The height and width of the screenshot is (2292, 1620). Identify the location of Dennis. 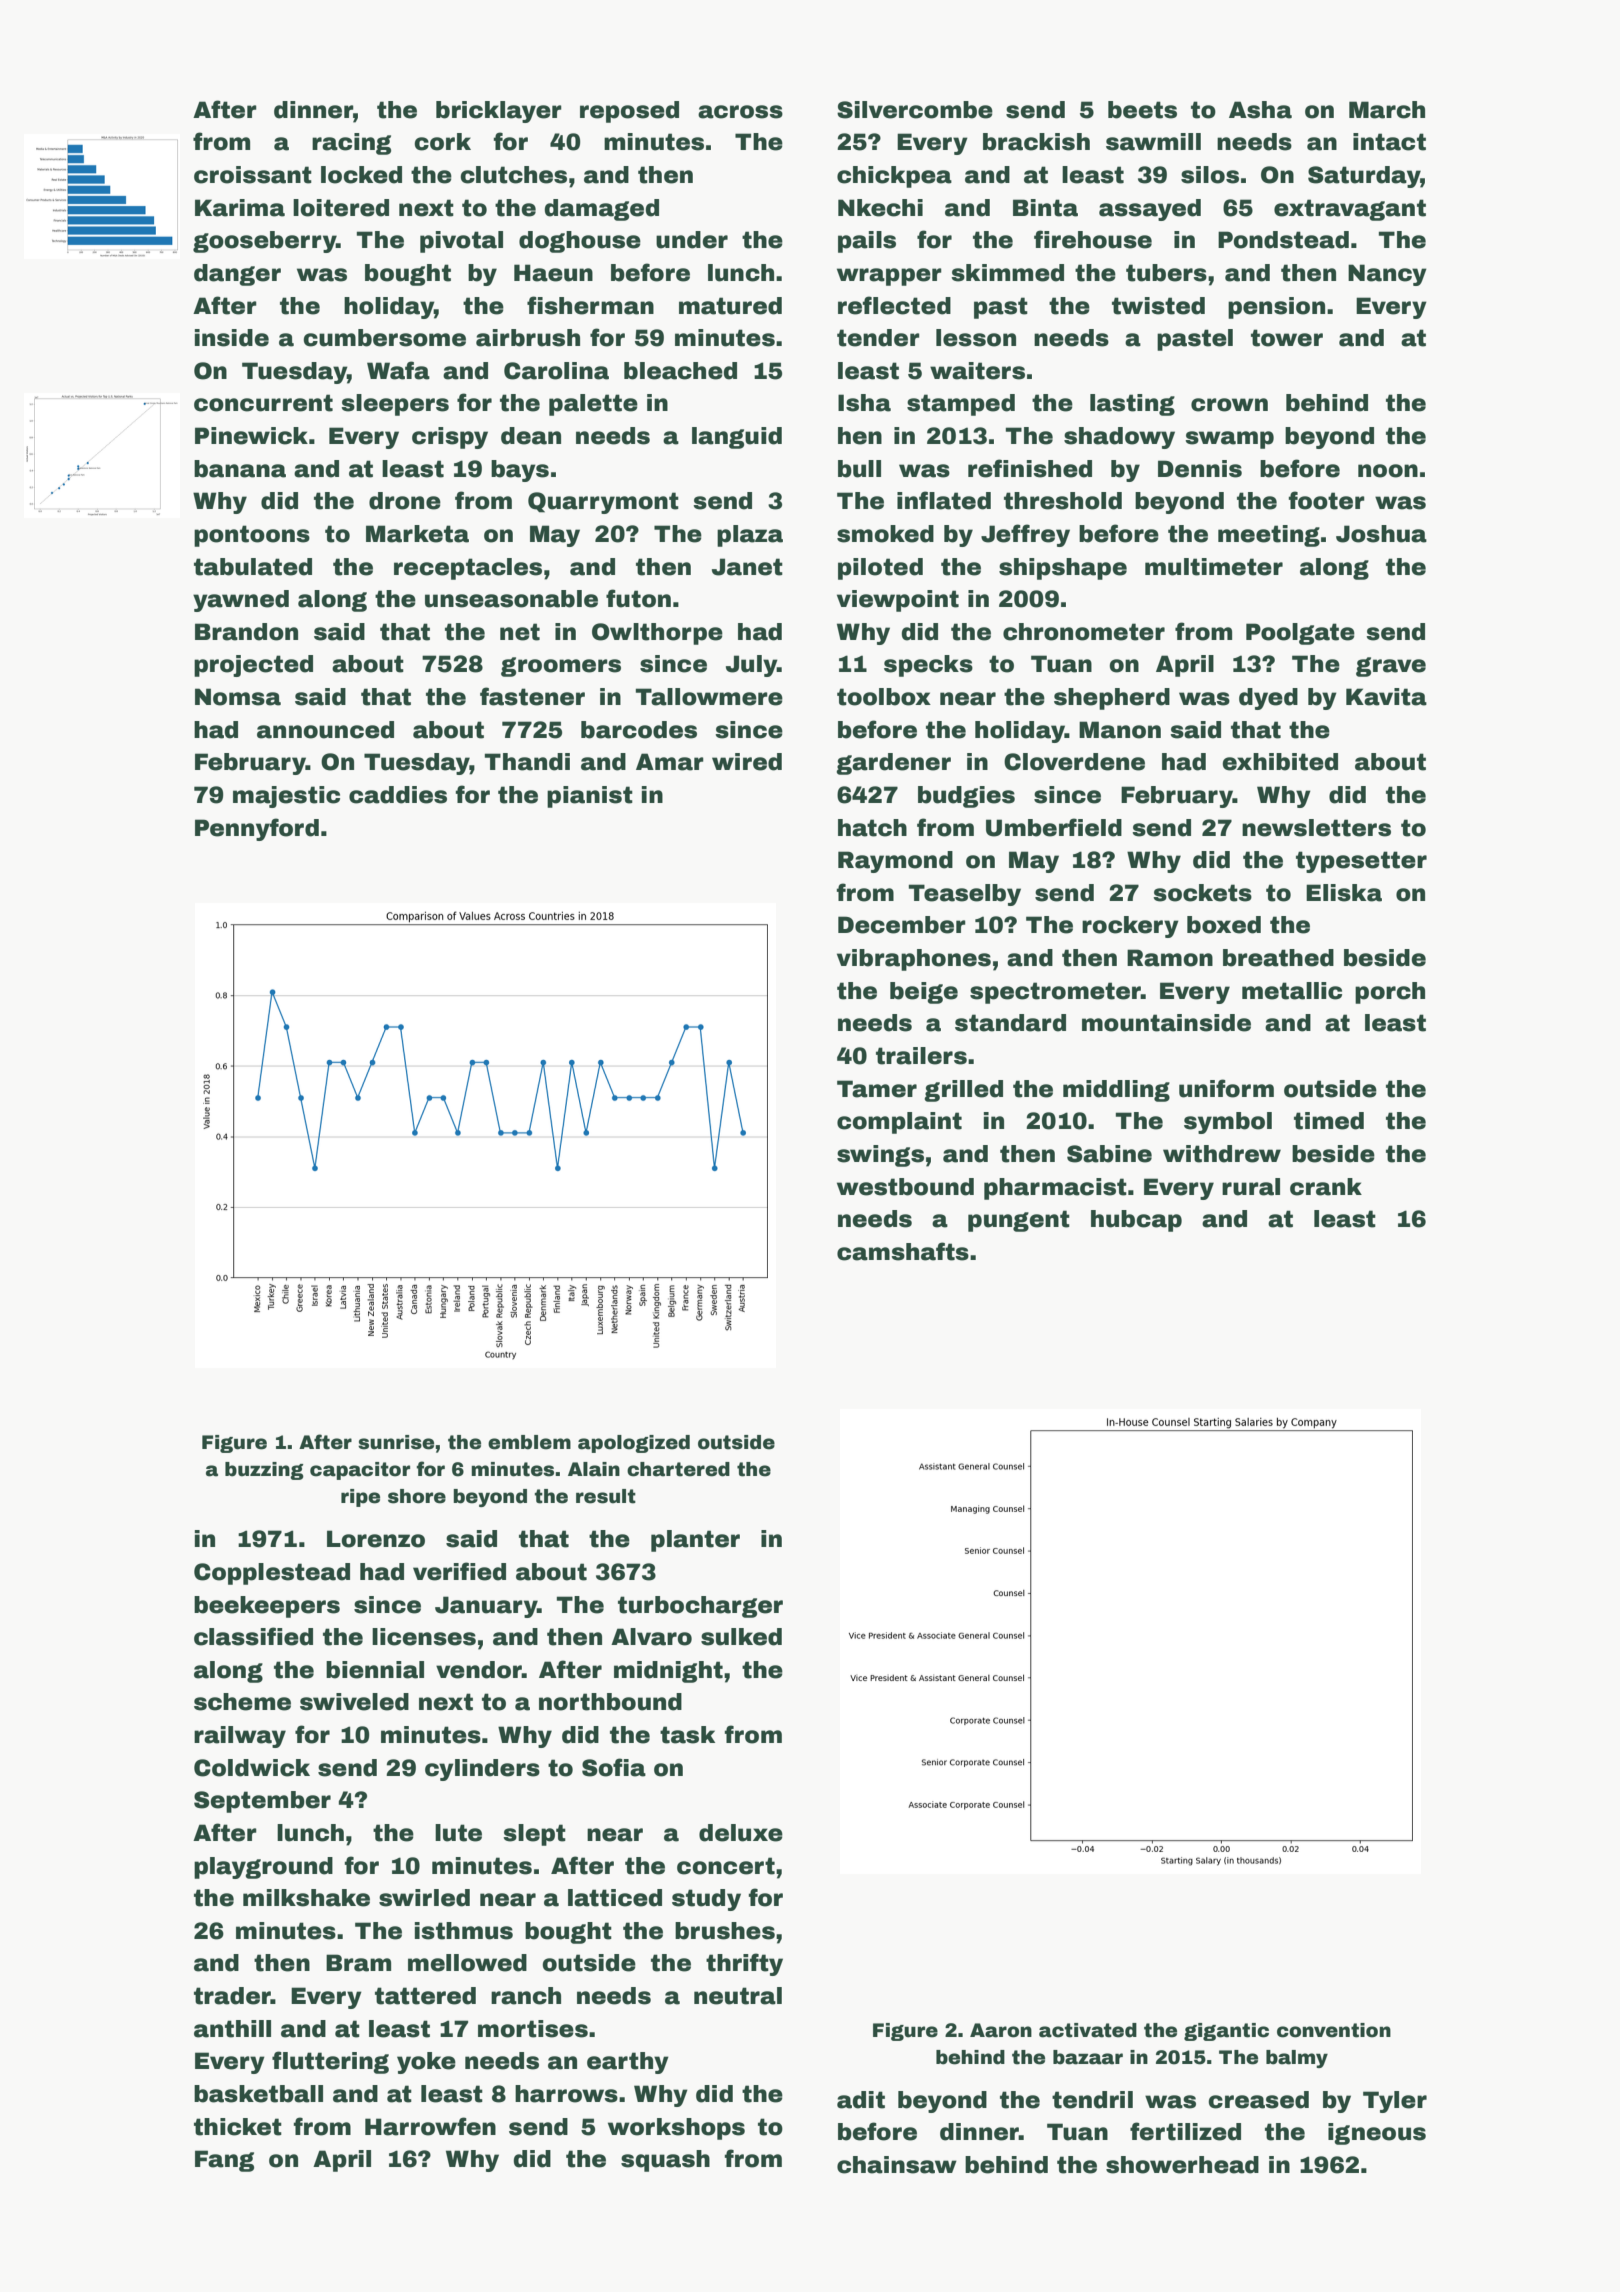
(1200, 469).
